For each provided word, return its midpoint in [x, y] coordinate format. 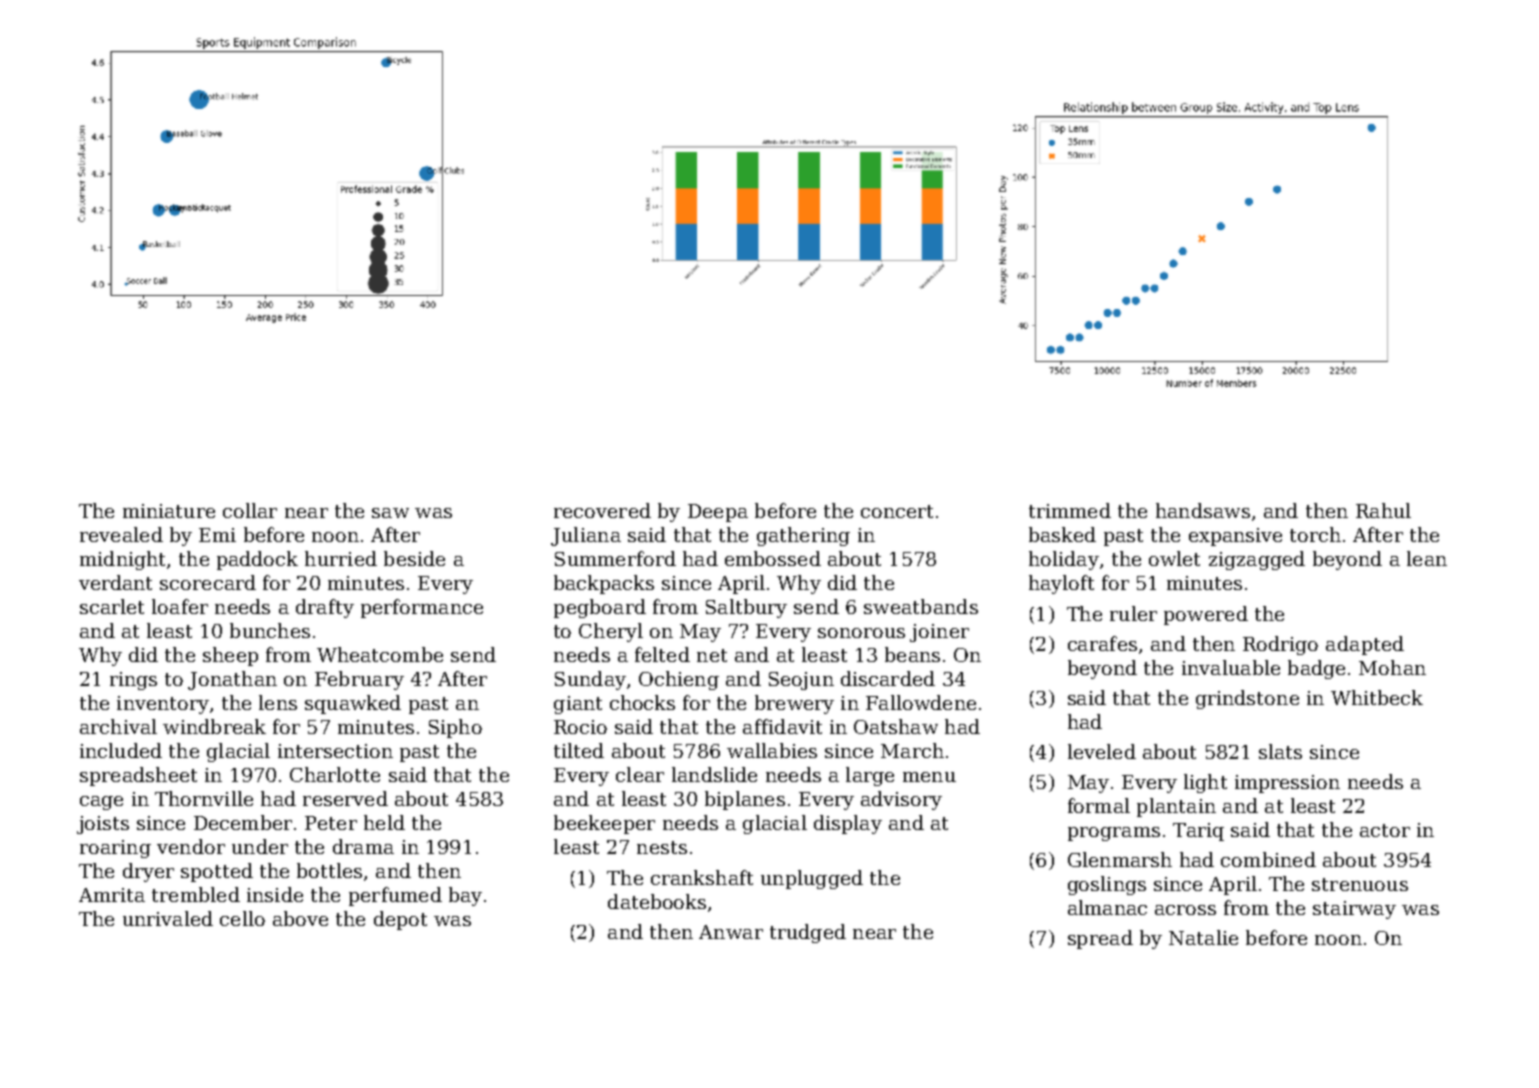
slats [1280, 751]
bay [465, 896]
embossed [773, 558]
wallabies [772, 750]
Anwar [731, 932]
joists [103, 825]
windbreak [214, 726]
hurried [341, 558]
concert [897, 511]
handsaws [1203, 510]
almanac [1107, 907]
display [848, 824]
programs [1114, 834]
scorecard [208, 582]
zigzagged [1257, 560]
